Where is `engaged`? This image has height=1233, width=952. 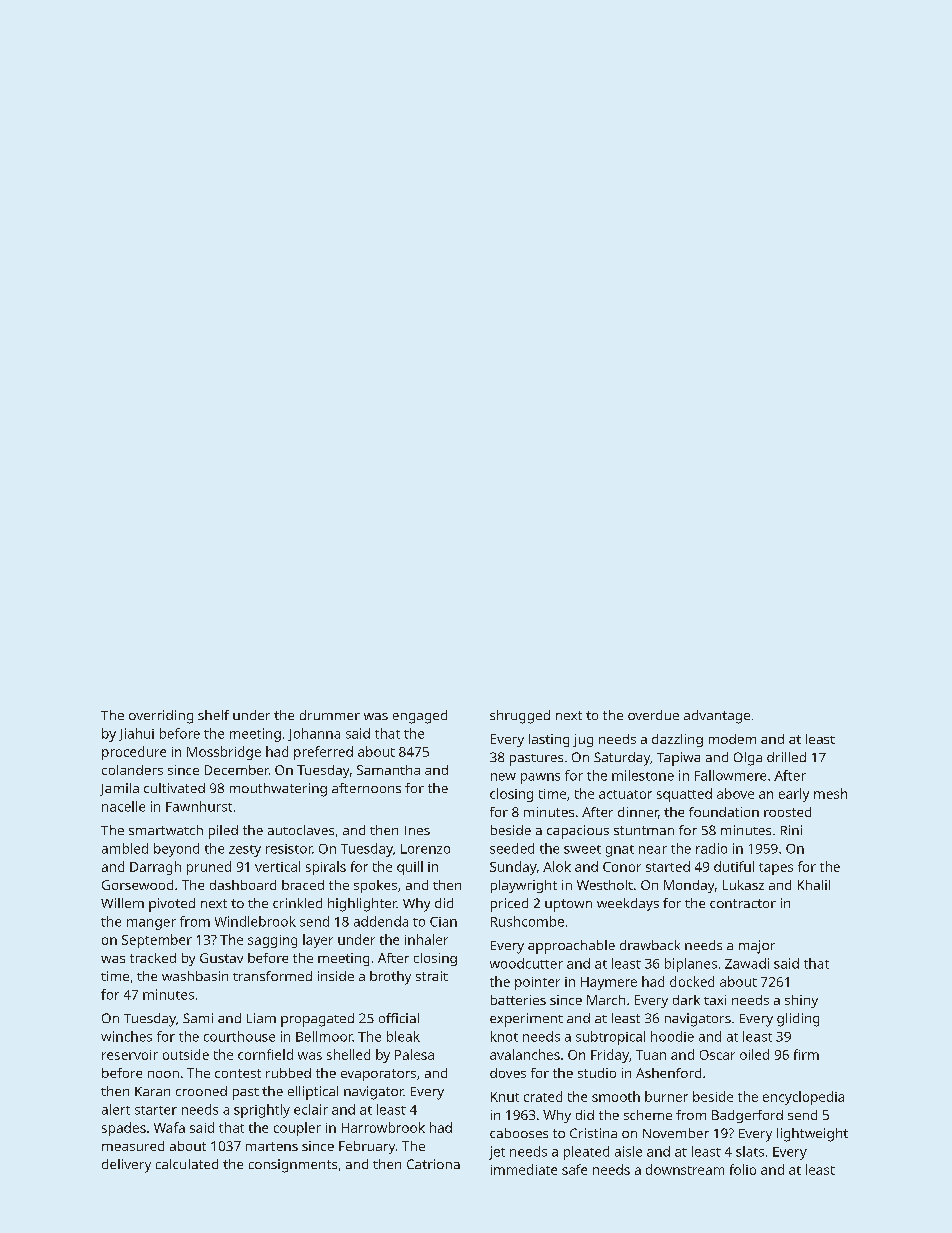
engaged is located at coordinates (420, 717).
